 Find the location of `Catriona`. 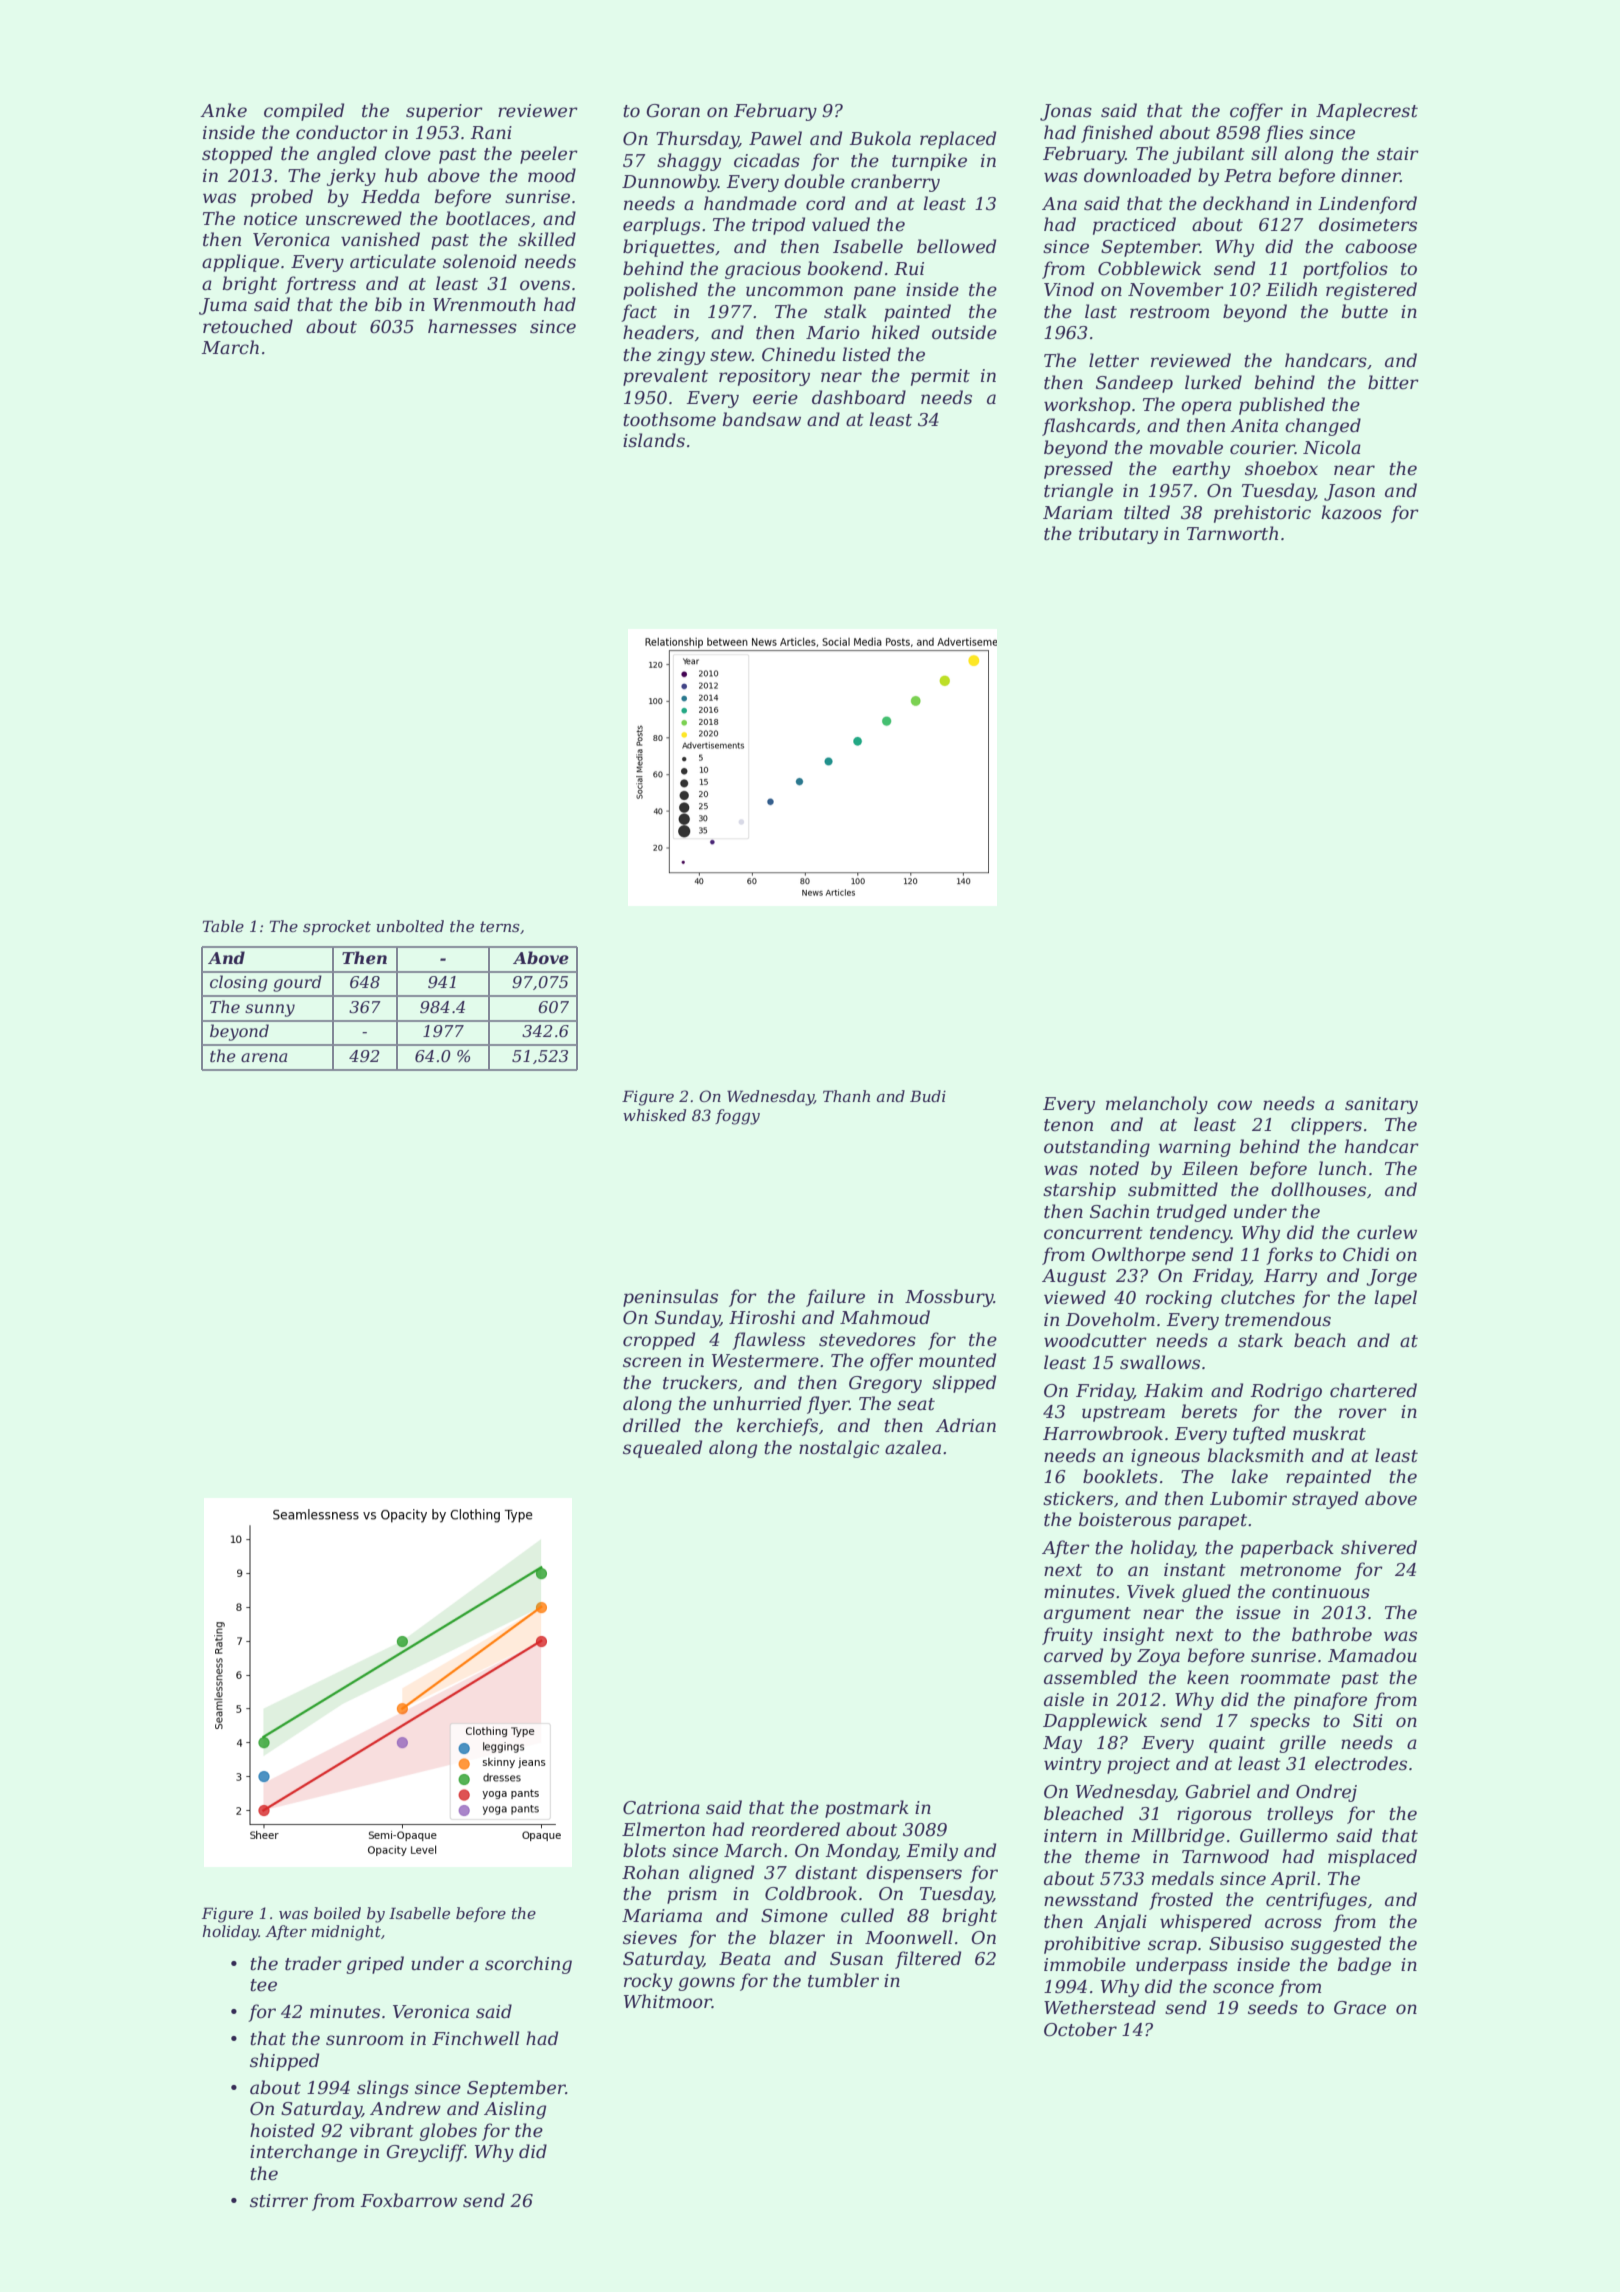

Catriona is located at coordinates (661, 1808).
